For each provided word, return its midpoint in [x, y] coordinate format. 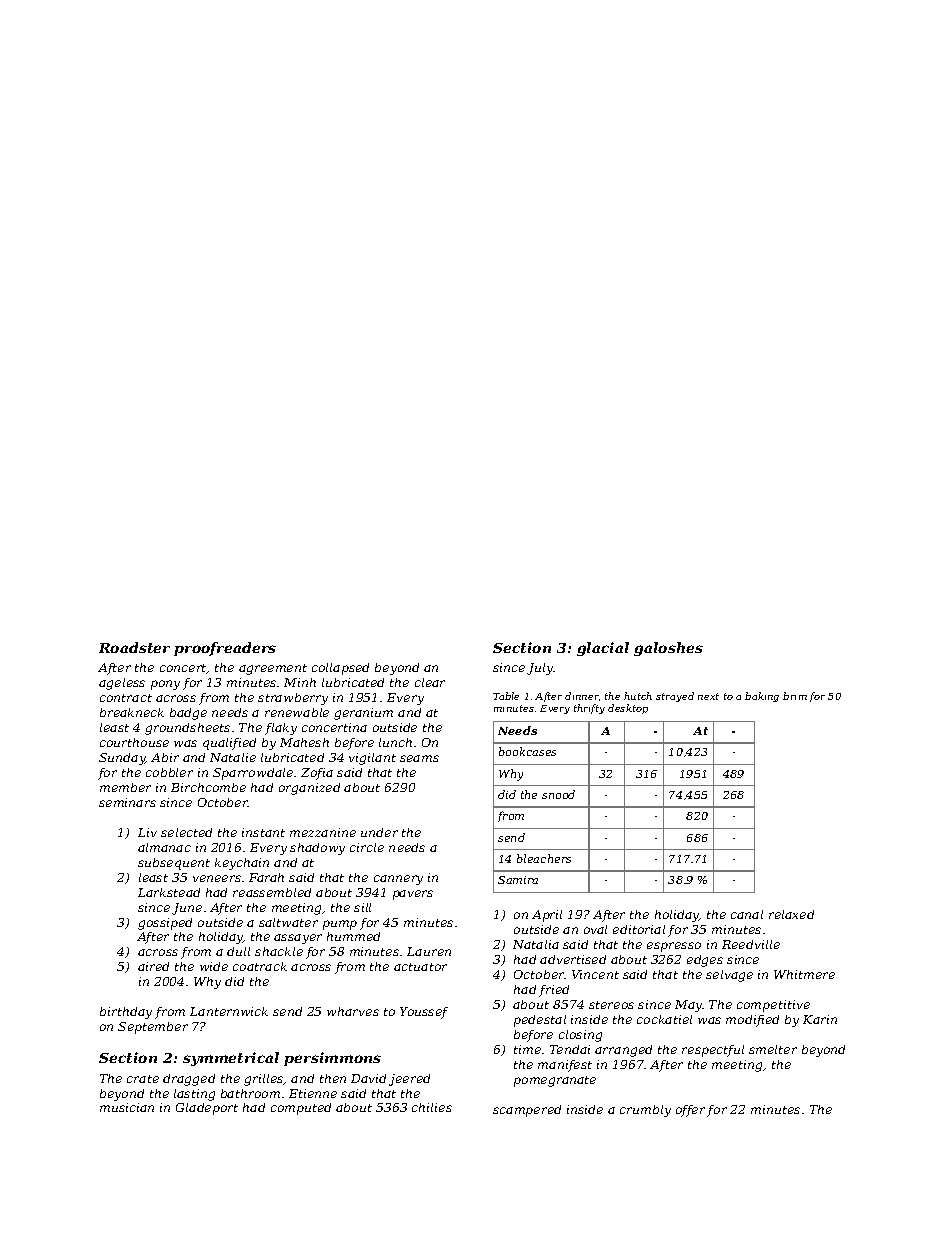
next [708, 696]
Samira [518, 880]
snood [558, 794]
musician [127, 1107]
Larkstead [169, 892]
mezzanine [323, 832]
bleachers [544, 858]
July [540, 669]
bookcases [527, 751]
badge [188, 714]
